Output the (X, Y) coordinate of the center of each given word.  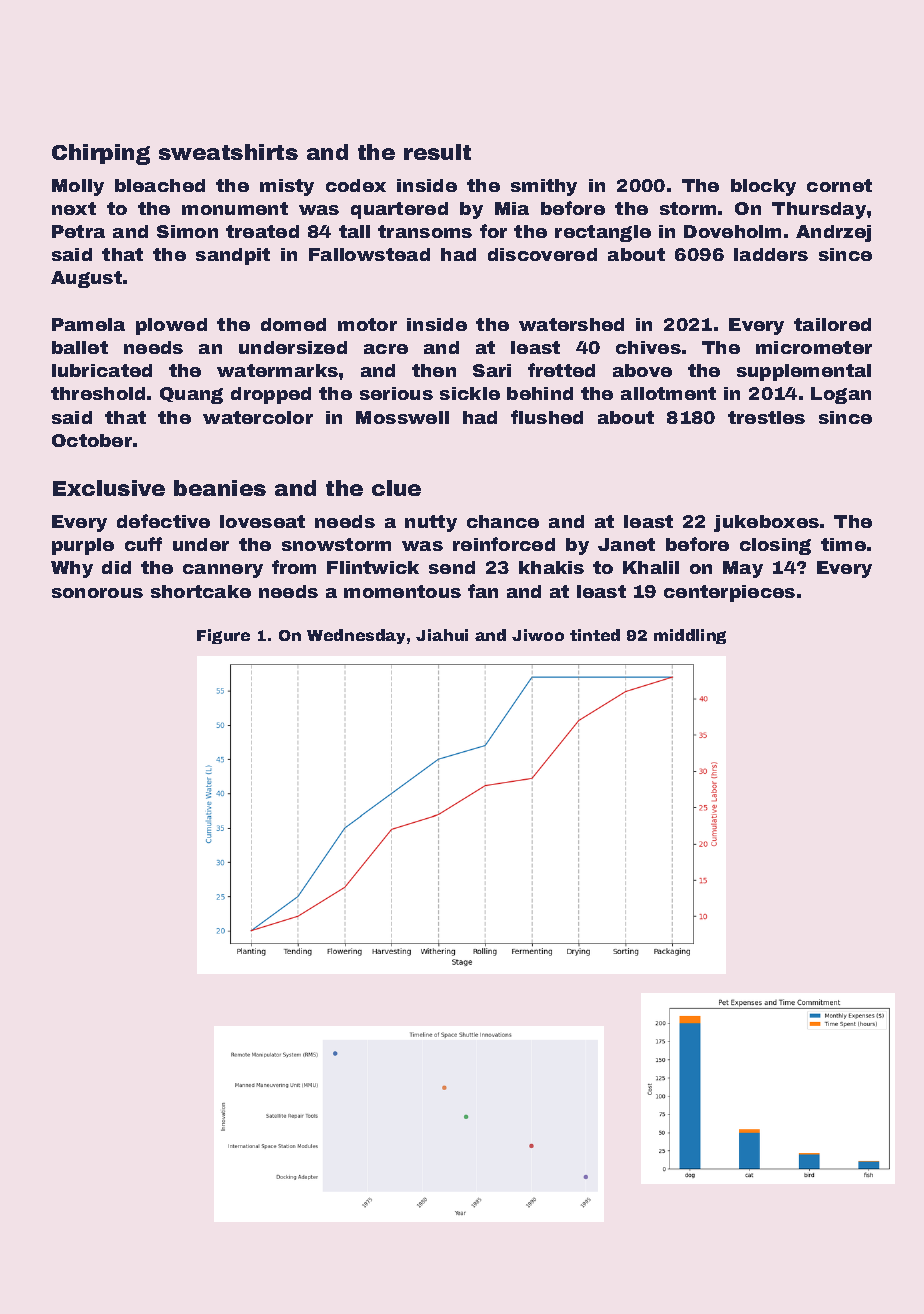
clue (396, 488)
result (437, 152)
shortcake (201, 591)
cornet (839, 185)
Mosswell (402, 417)
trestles (766, 417)
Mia (512, 208)
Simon (187, 231)
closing (775, 546)
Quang (191, 395)
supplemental (804, 372)
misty (287, 187)
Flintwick (373, 567)
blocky (763, 187)
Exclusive (109, 488)
